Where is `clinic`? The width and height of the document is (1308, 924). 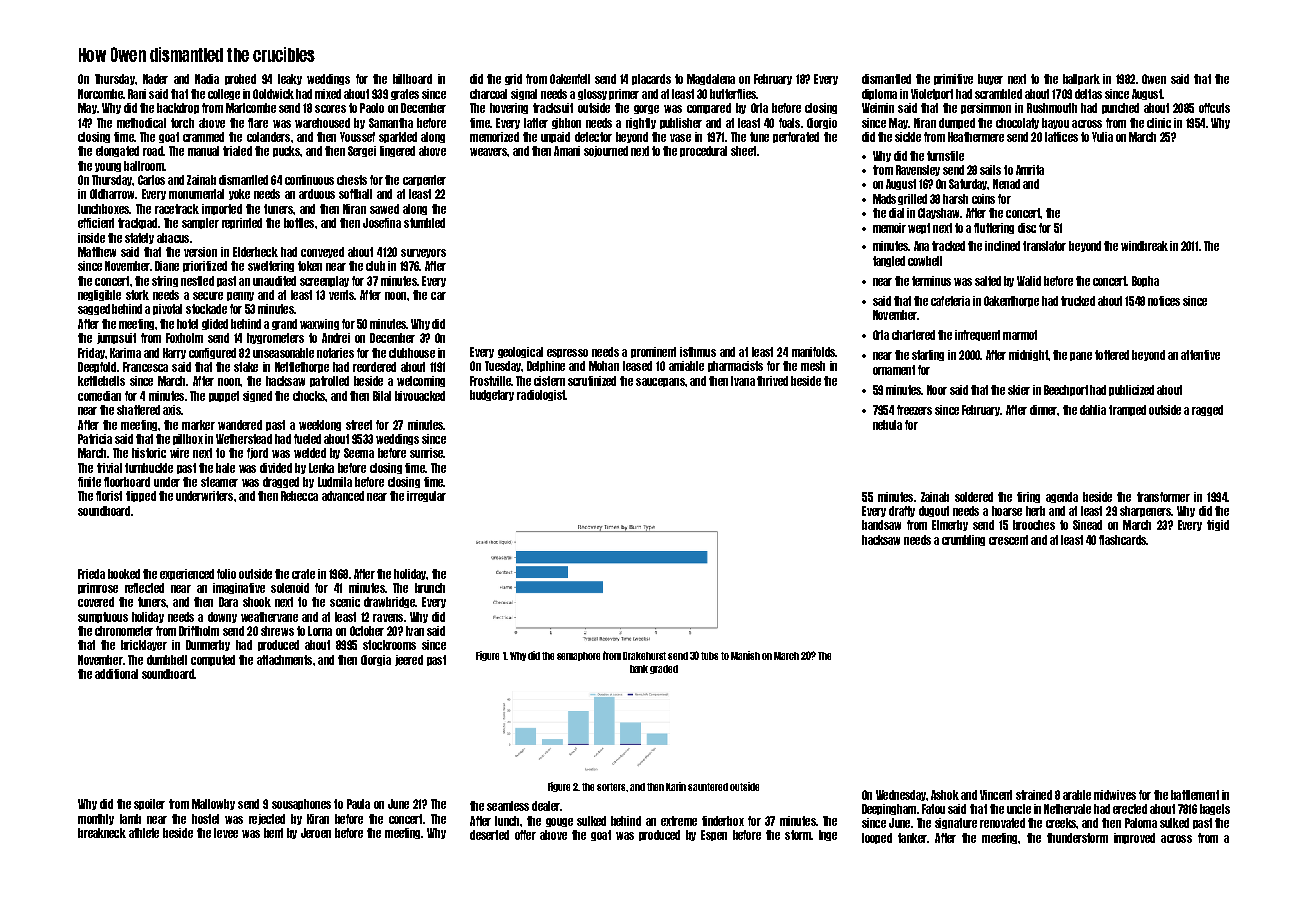
clinic is located at coordinates (1159, 123).
